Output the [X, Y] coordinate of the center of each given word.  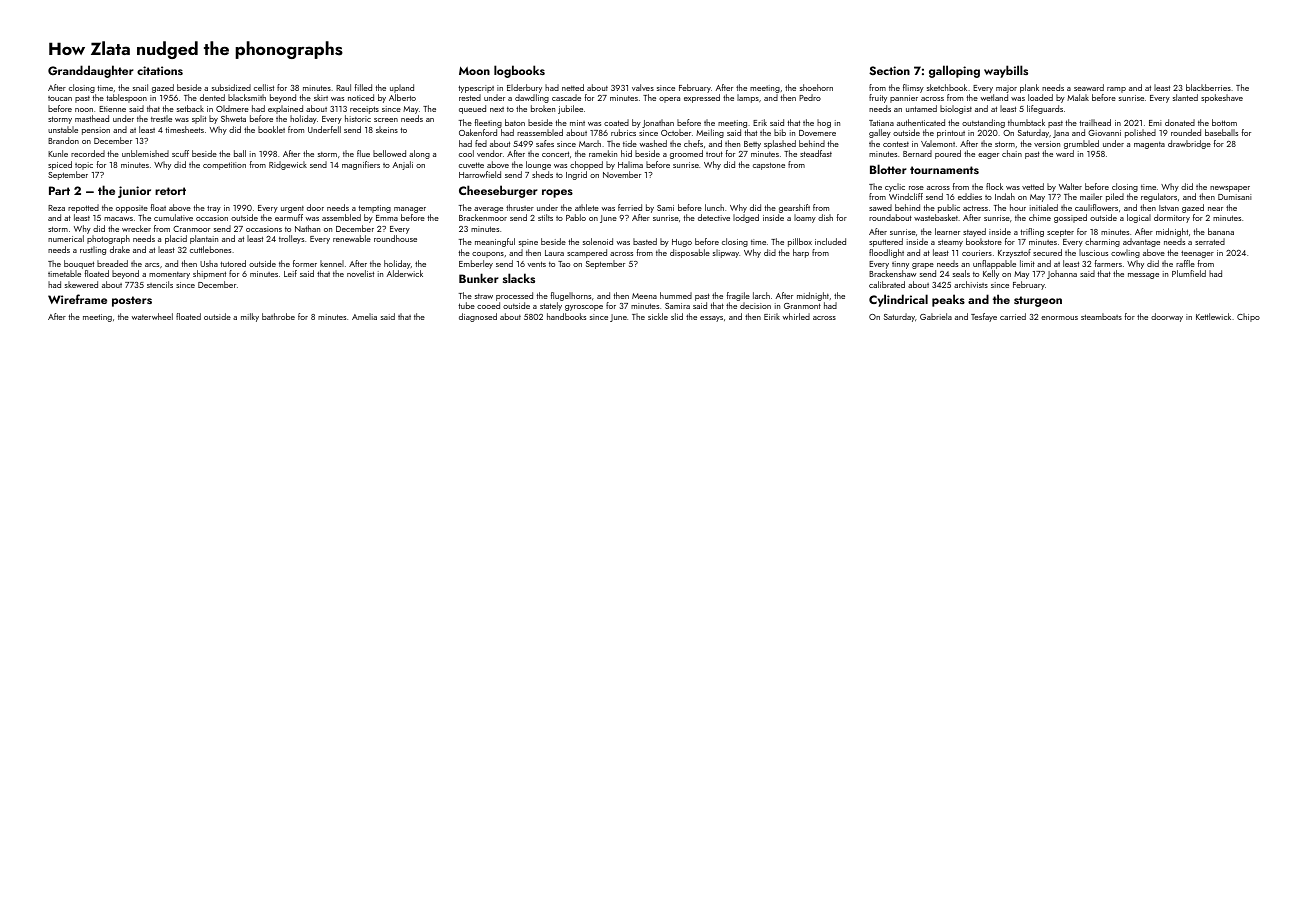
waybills [1006, 71]
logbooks [519, 71]
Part [59, 190]
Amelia [364, 316]
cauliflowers [1096, 207]
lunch [714, 207]
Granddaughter [91, 71]
